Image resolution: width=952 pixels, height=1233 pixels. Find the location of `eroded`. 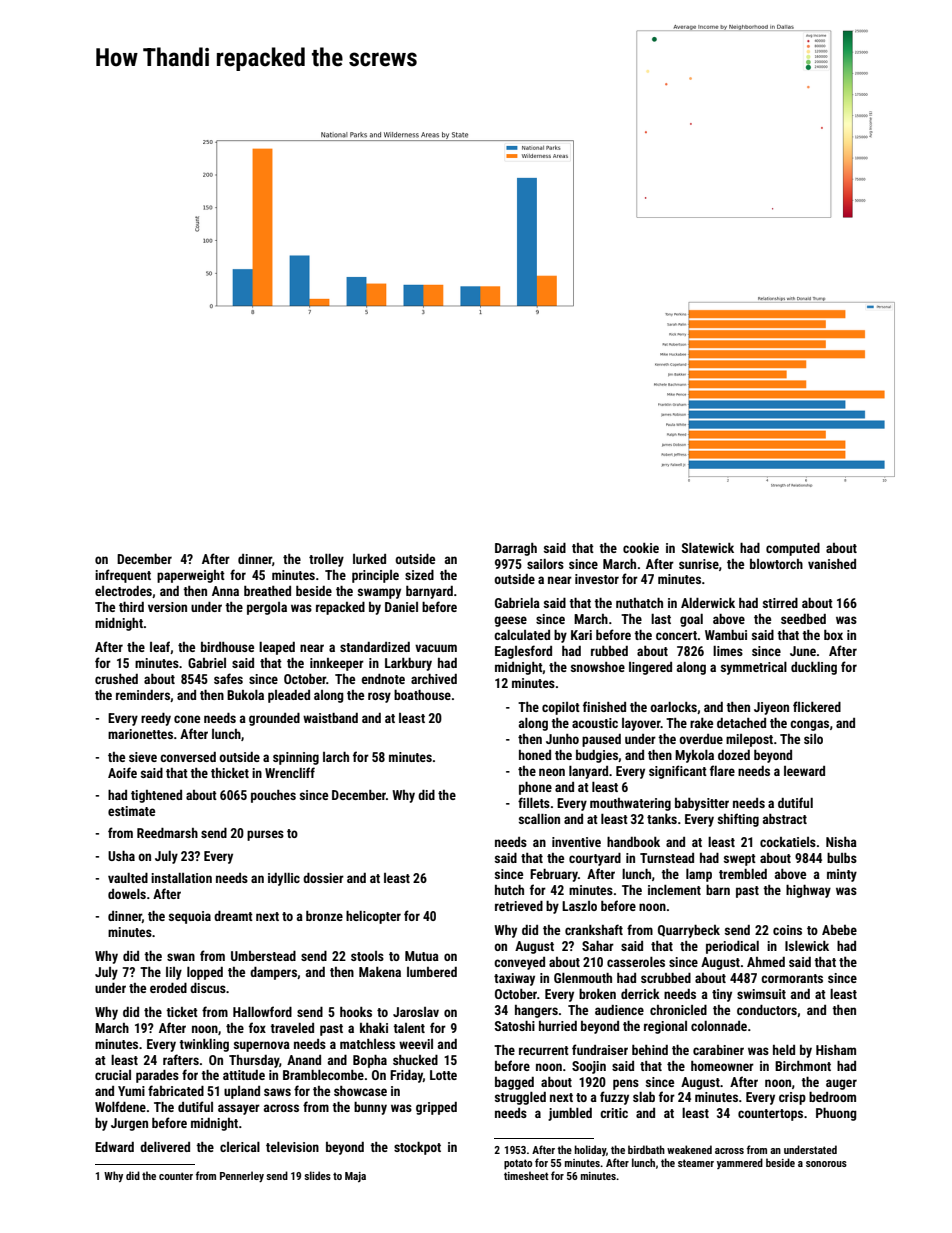

eroded is located at coordinates (168, 988).
